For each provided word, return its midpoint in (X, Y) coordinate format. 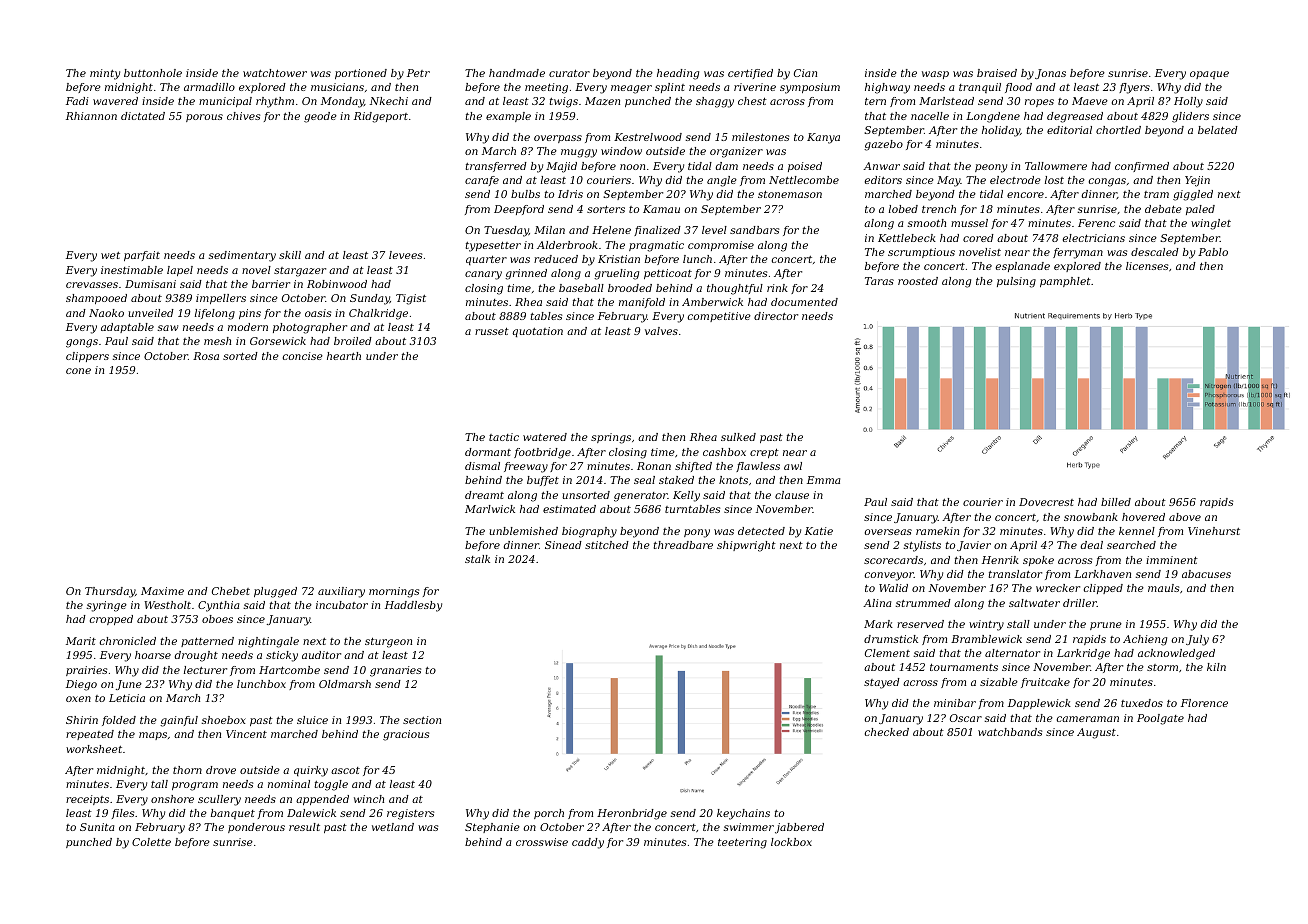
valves (661, 331)
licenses (1147, 266)
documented (804, 302)
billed (1116, 502)
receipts (87, 800)
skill (290, 255)
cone (78, 371)
